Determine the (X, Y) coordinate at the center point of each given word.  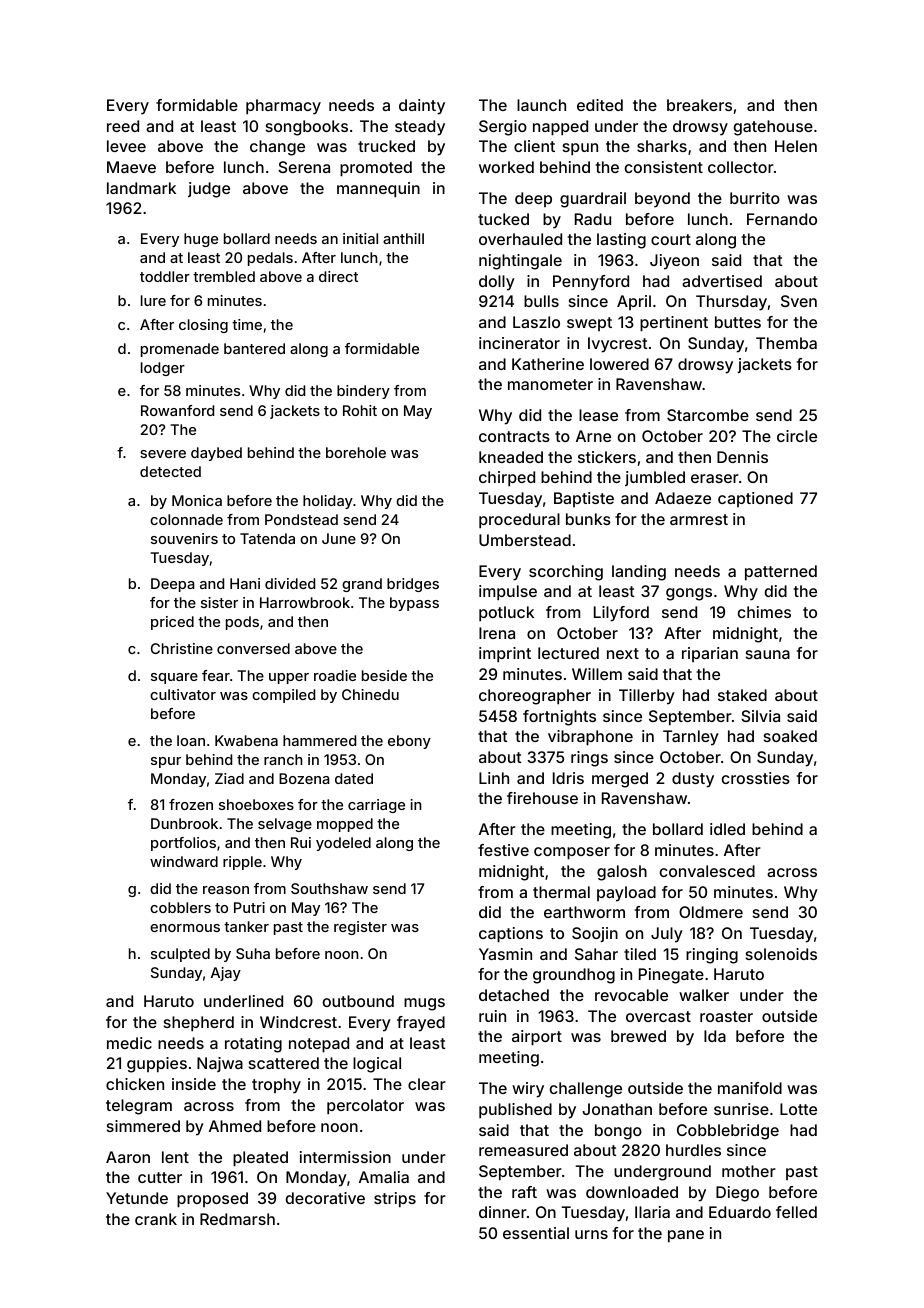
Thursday (731, 303)
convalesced (707, 871)
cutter (160, 1177)
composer (572, 853)
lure (153, 300)
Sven (799, 301)
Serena (304, 167)
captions (511, 935)
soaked (790, 736)
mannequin (378, 190)
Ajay (226, 974)
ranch (283, 759)
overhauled (520, 239)
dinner (503, 1212)
